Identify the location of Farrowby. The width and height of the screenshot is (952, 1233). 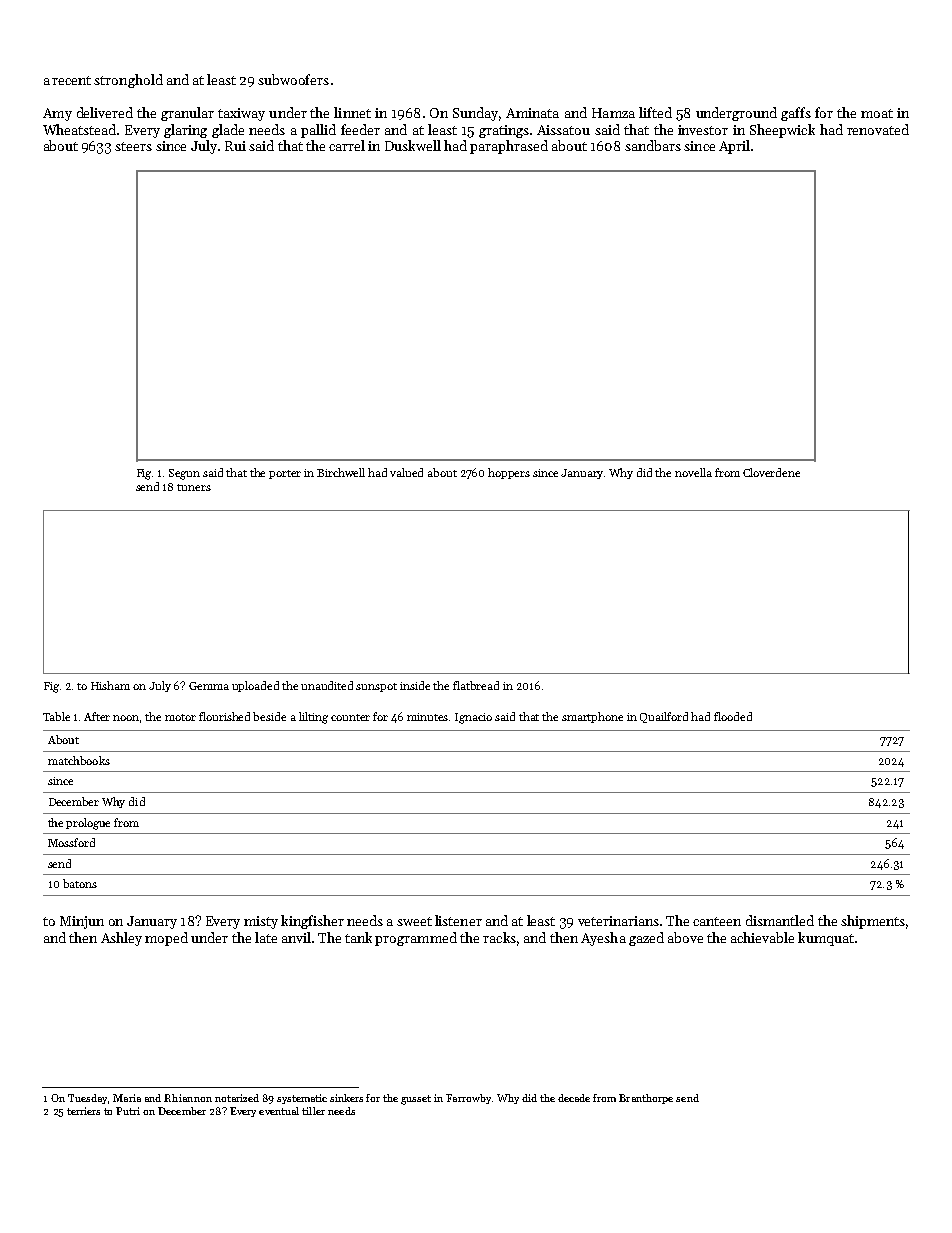
(468, 1099).
